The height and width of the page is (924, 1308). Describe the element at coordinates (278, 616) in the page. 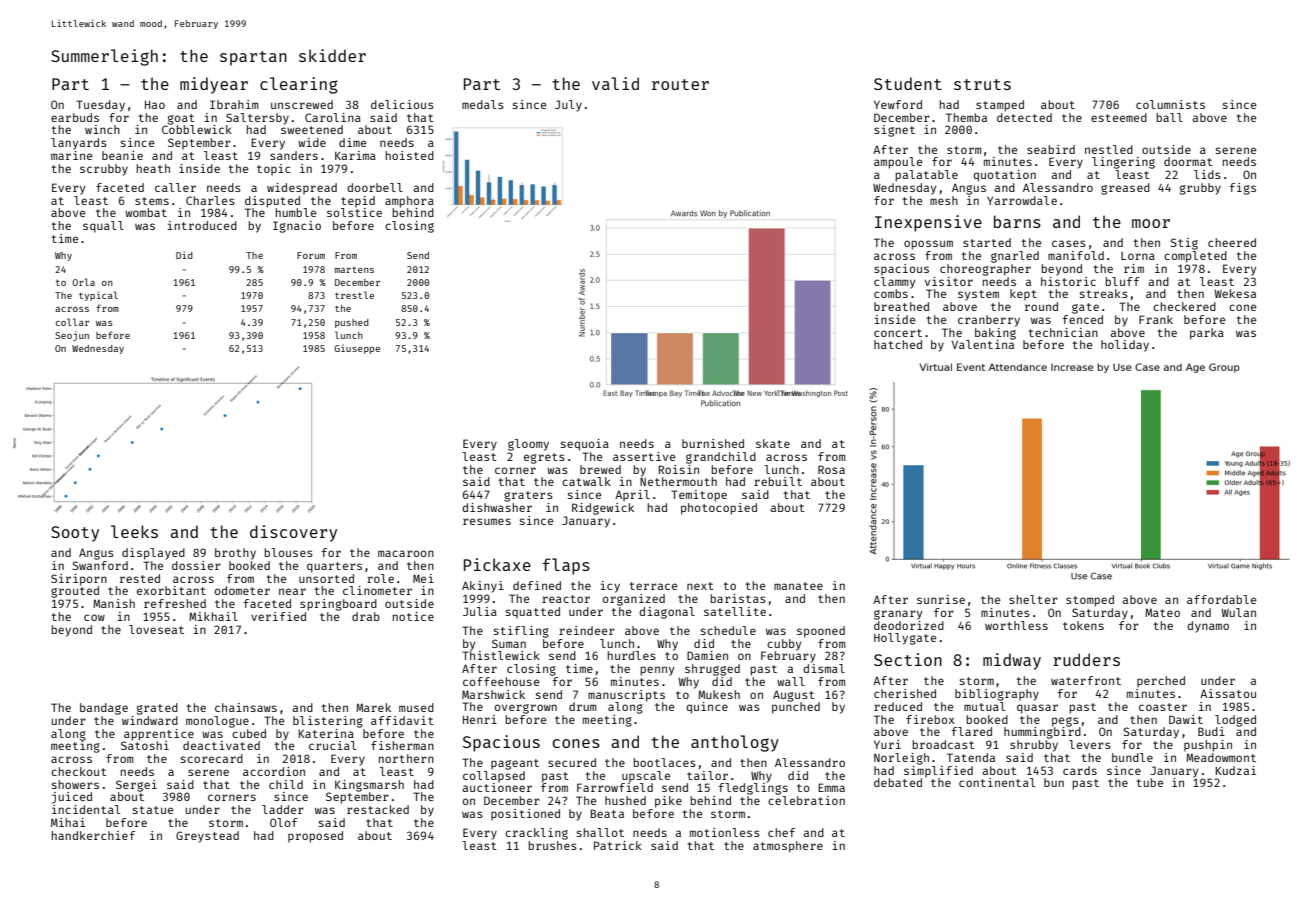

I see `verified` at that location.
